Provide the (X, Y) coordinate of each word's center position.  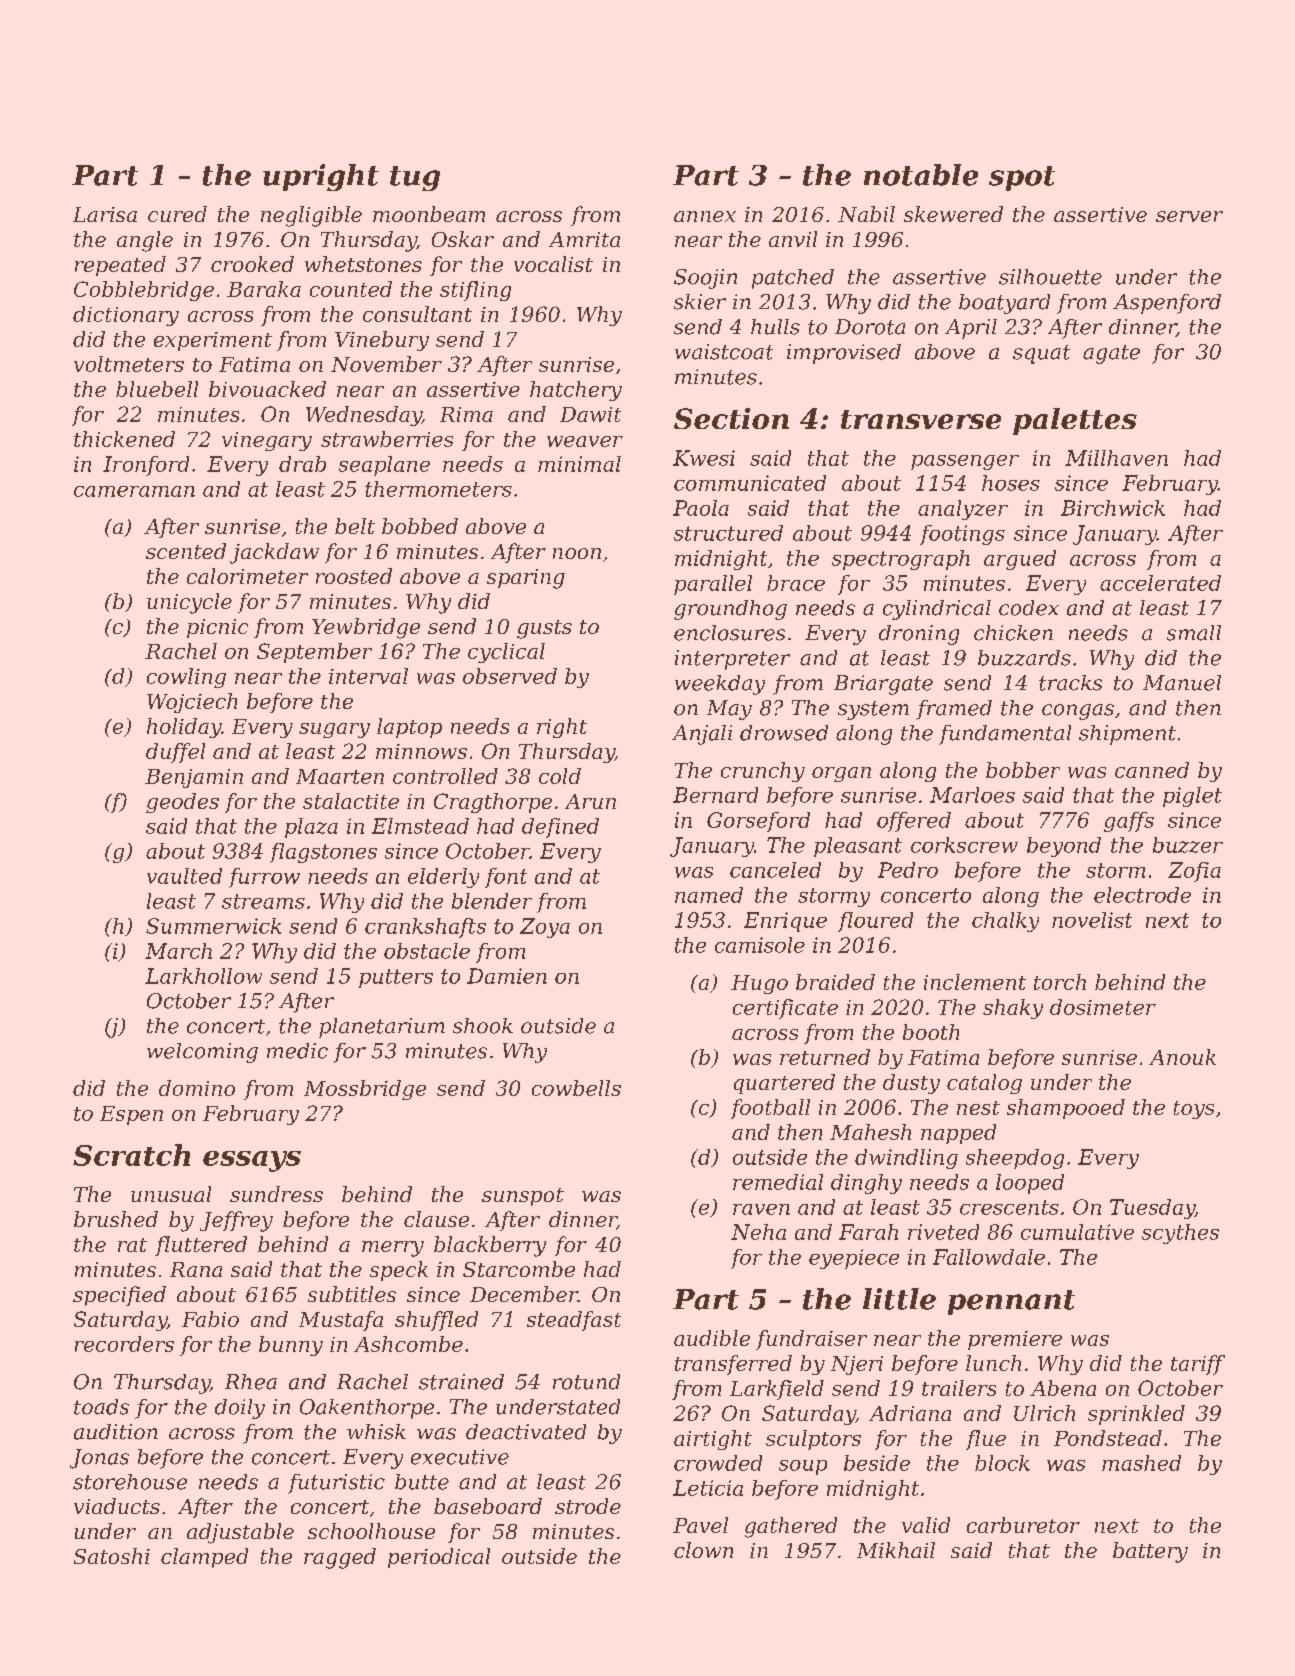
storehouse (130, 1482)
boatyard (1004, 304)
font (506, 878)
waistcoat (724, 352)
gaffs (1129, 822)
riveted (943, 1232)
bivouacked (267, 389)
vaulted (184, 876)
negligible (311, 216)
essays (252, 1161)
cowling (186, 678)
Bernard (715, 795)
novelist (1092, 920)
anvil (793, 239)
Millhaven (1116, 458)
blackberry (490, 1246)
